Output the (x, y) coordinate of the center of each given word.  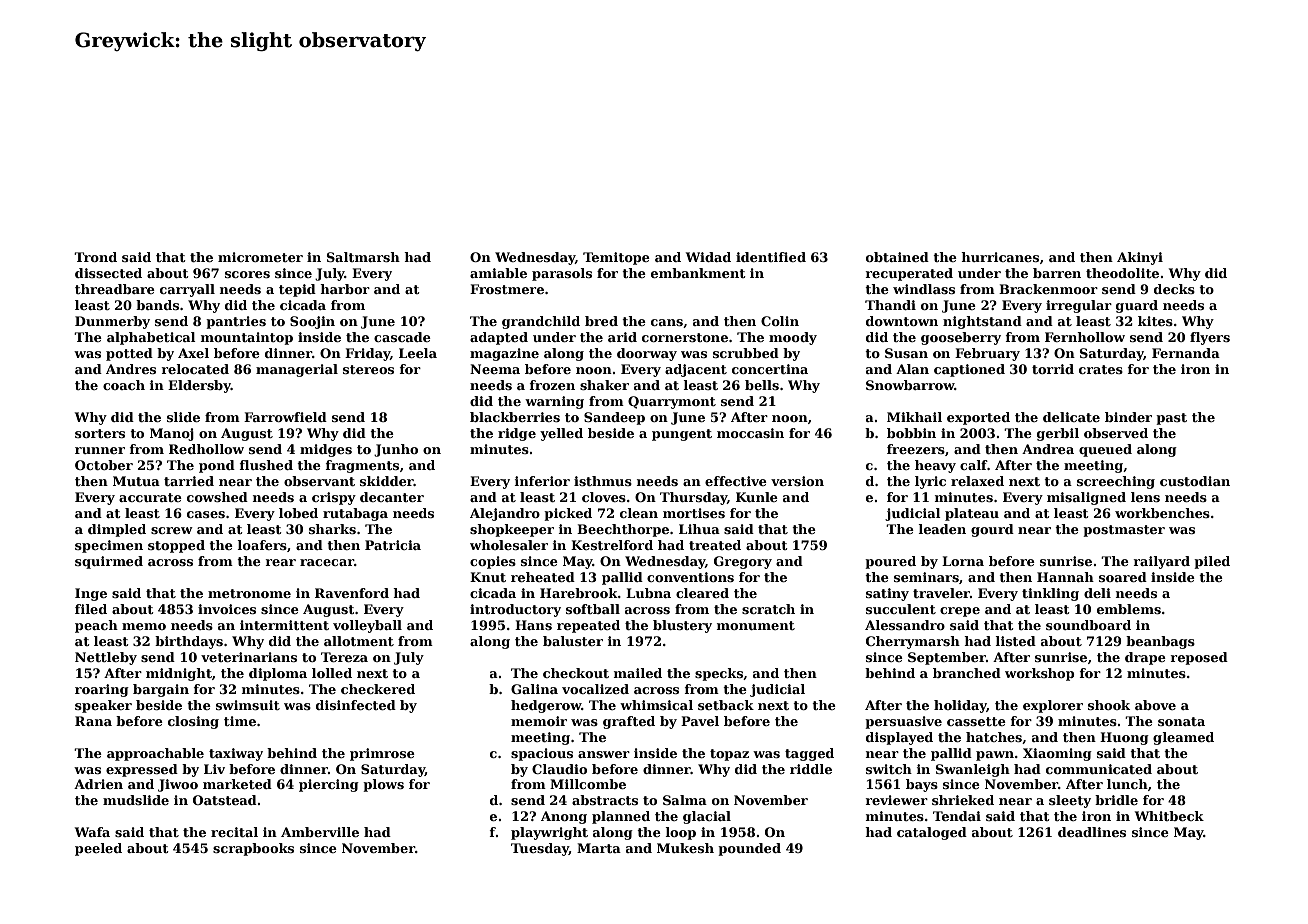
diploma (278, 674)
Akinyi (1140, 258)
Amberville (320, 832)
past (1171, 419)
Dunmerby (112, 322)
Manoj (172, 434)
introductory (515, 610)
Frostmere (507, 289)
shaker (604, 385)
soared (1123, 577)
